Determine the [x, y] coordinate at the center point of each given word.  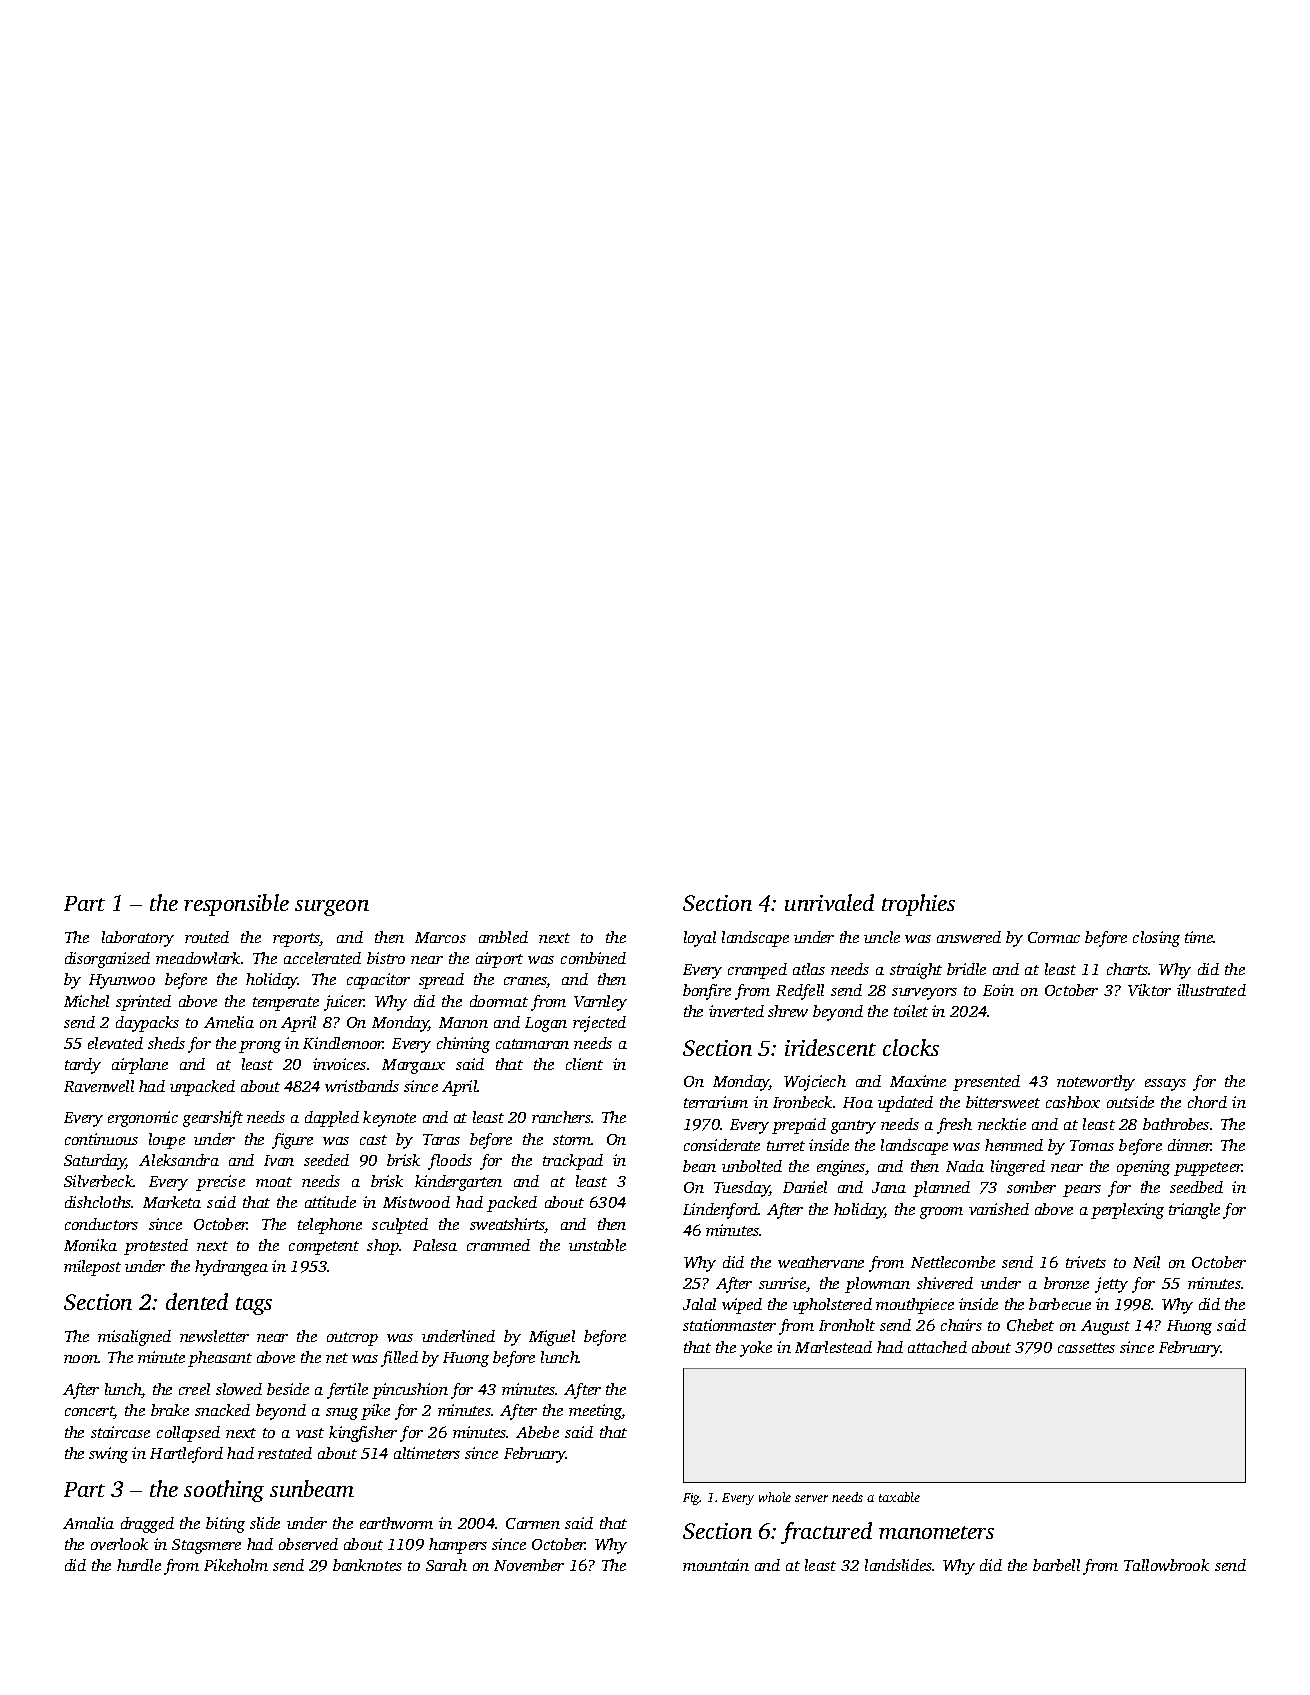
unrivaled [829, 902]
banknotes [367, 1565]
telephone [330, 1226]
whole [775, 1497]
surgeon [332, 908]
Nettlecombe [953, 1262]
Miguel [552, 1338]
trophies [918, 905]
